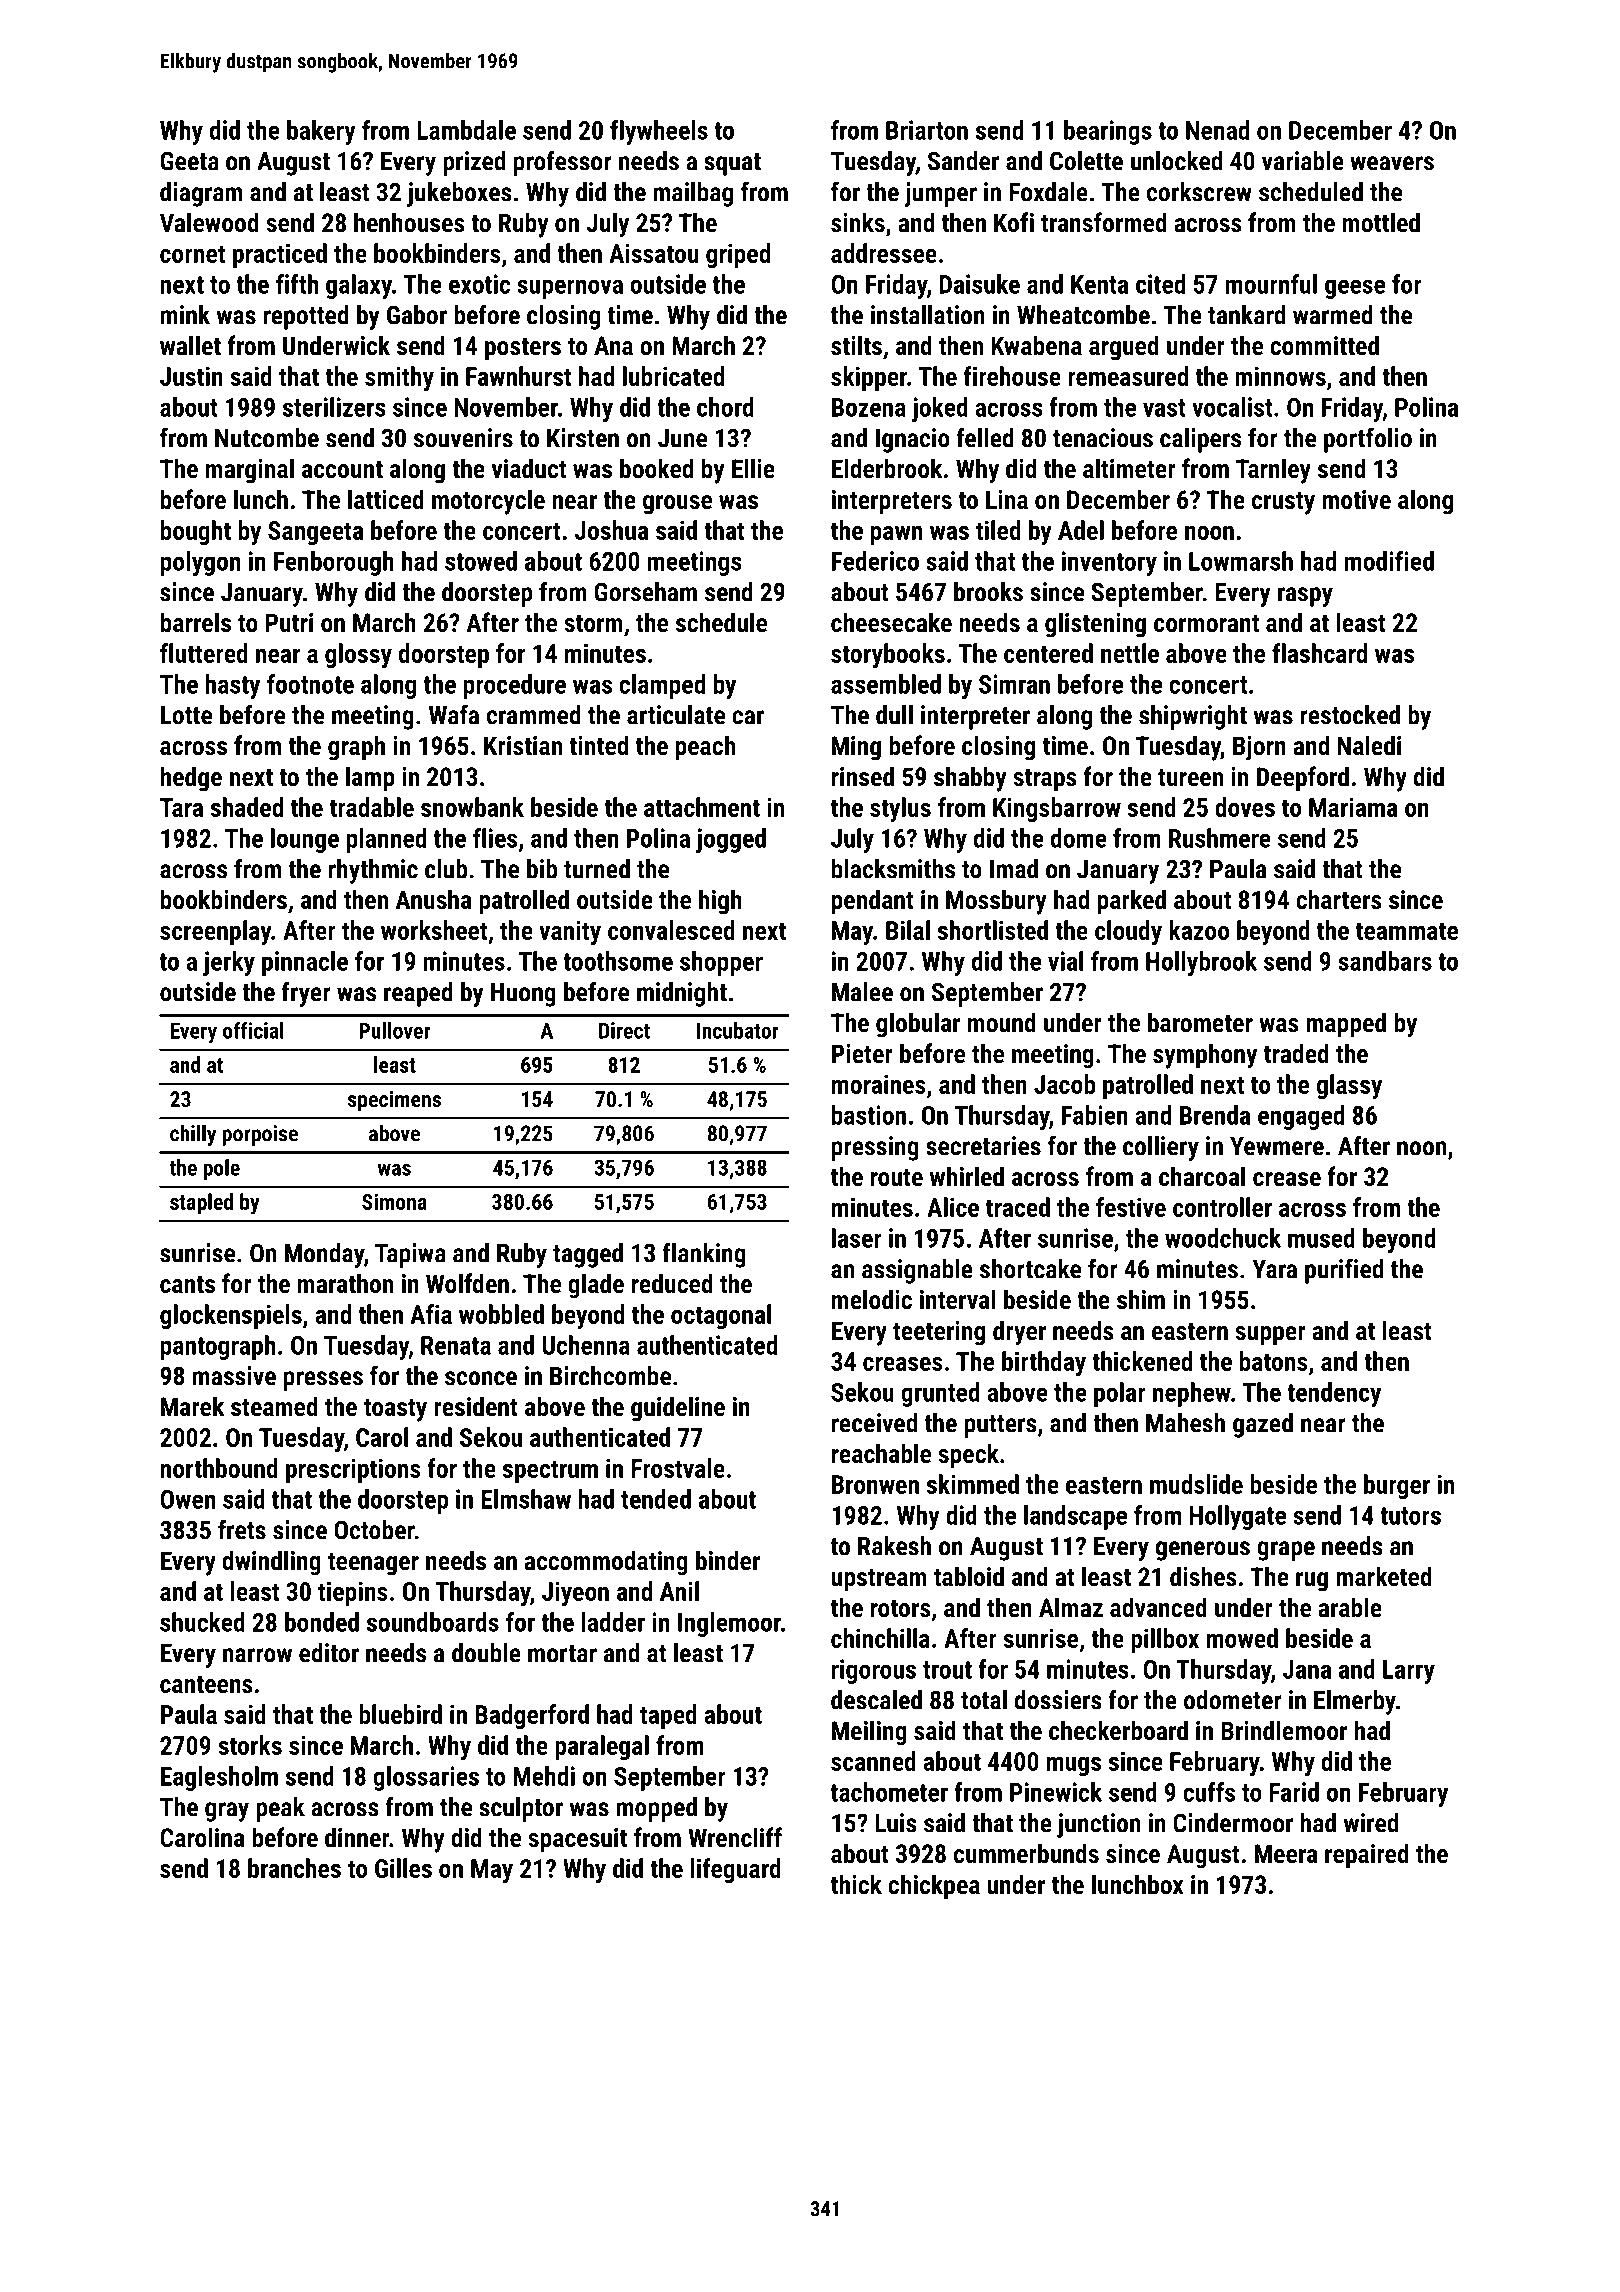 The width and height of the page is (1620, 2292). Describe the element at coordinates (896, 1823) in the page. I see `Luis` at that location.
